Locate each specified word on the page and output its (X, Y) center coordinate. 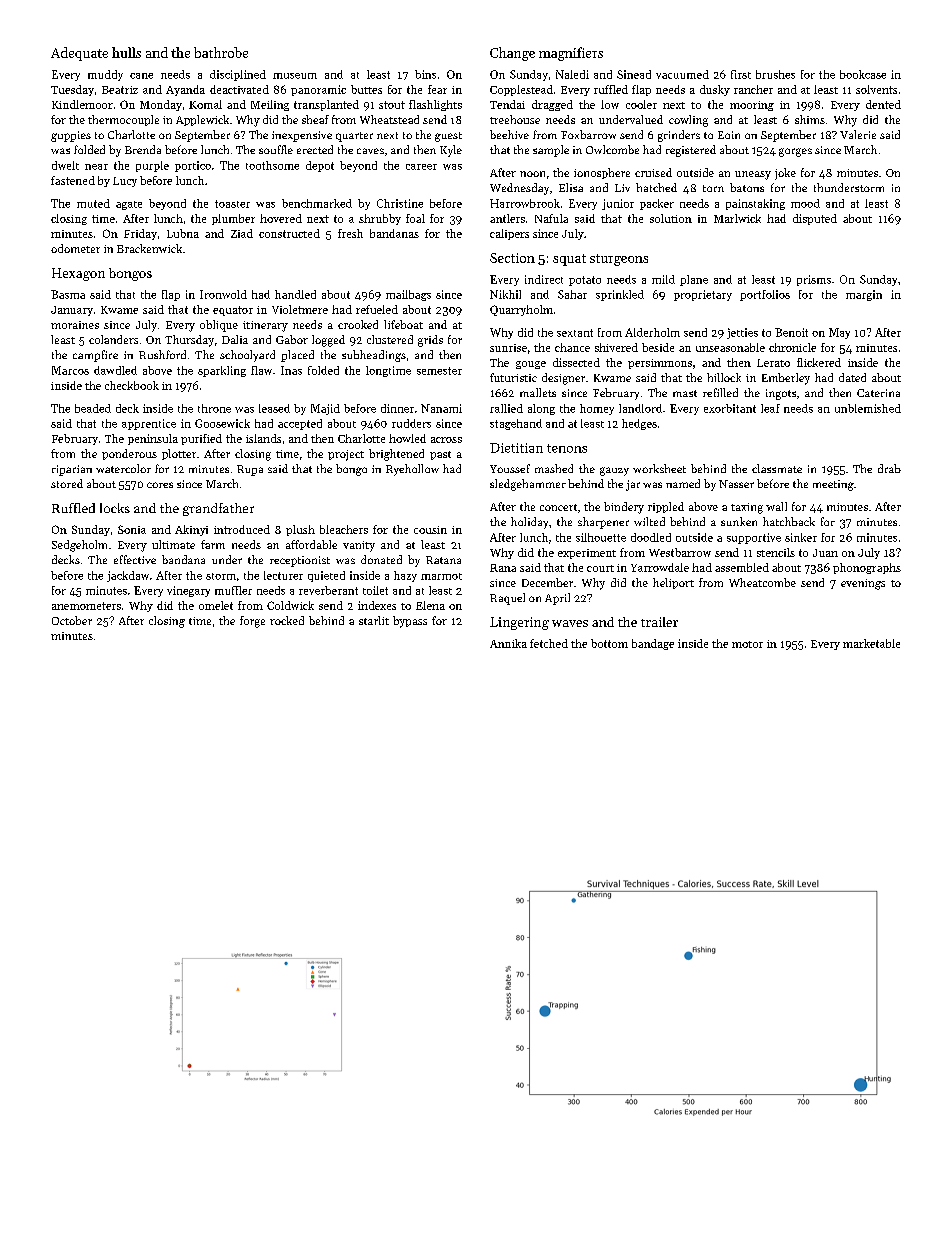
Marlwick (737, 218)
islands (263, 438)
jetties (742, 333)
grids (430, 341)
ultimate (173, 544)
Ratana (443, 560)
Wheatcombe (762, 582)
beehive (509, 134)
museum (295, 76)
